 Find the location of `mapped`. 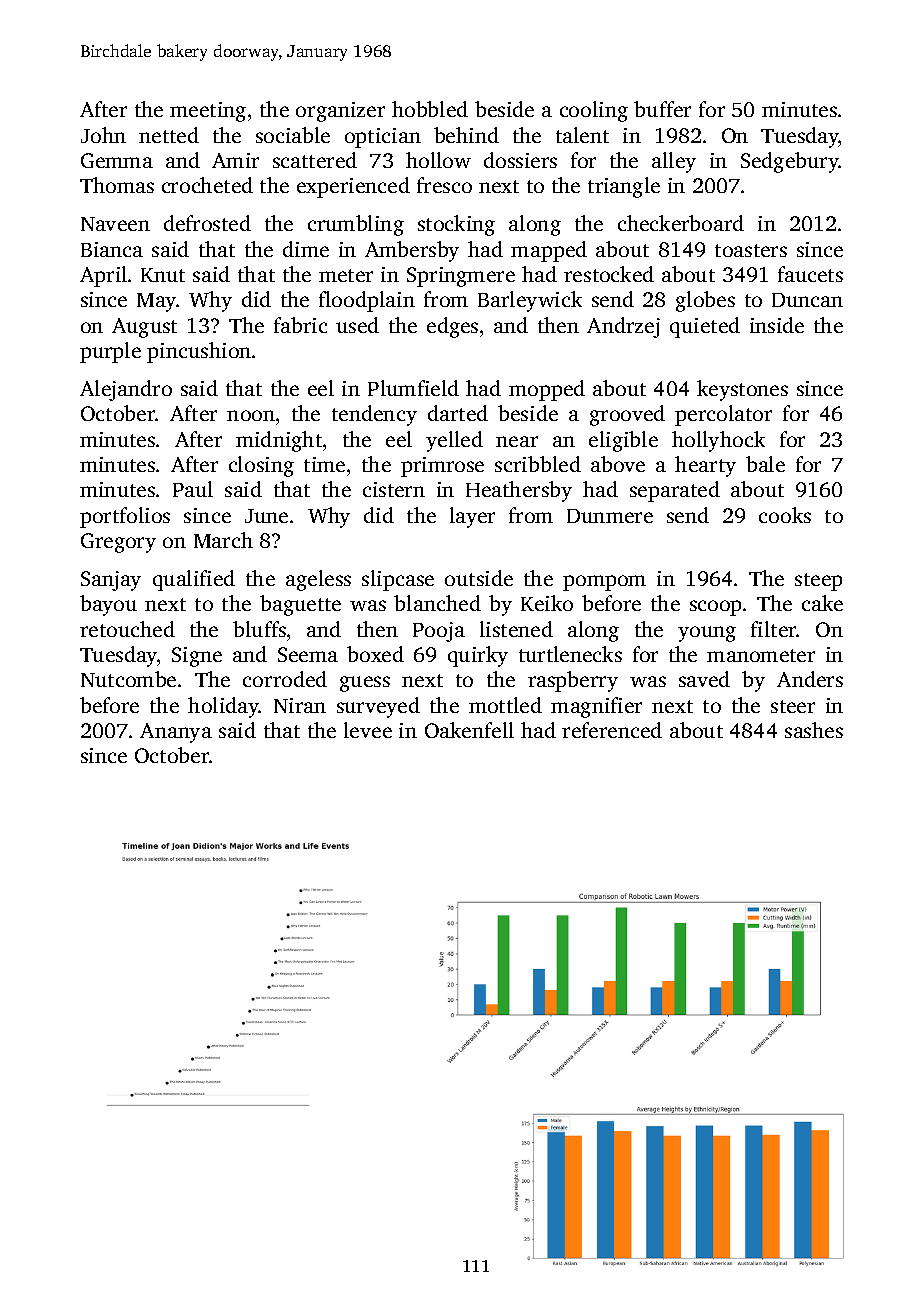

mapped is located at coordinates (549, 251).
